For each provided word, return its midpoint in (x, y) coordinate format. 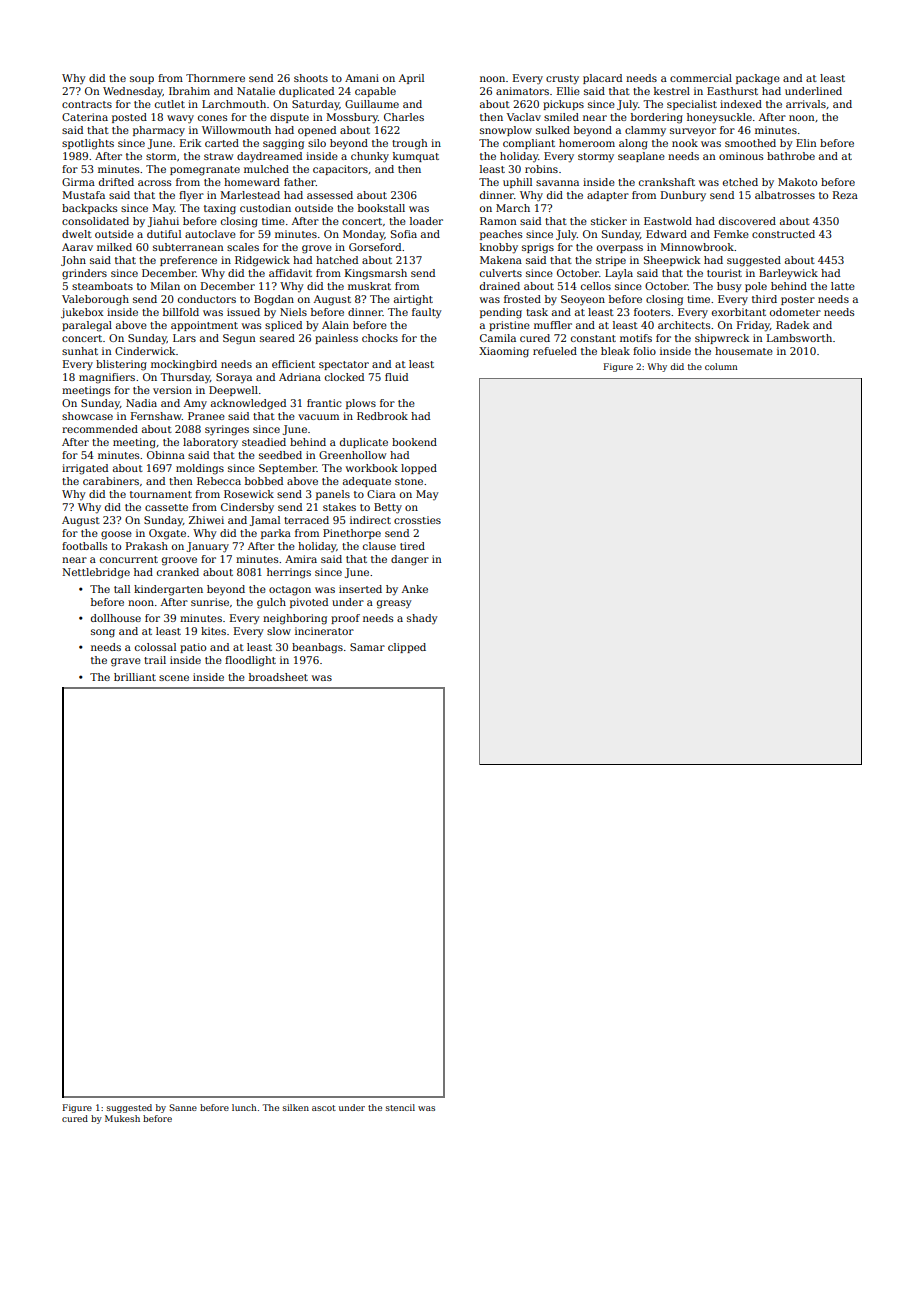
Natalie (256, 91)
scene (174, 678)
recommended (100, 429)
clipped (407, 648)
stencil (400, 1107)
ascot (324, 1108)
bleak (615, 351)
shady (422, 619)
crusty (562, 80)
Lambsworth (799, 338)
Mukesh (122, 1118)
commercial (701, 78)
